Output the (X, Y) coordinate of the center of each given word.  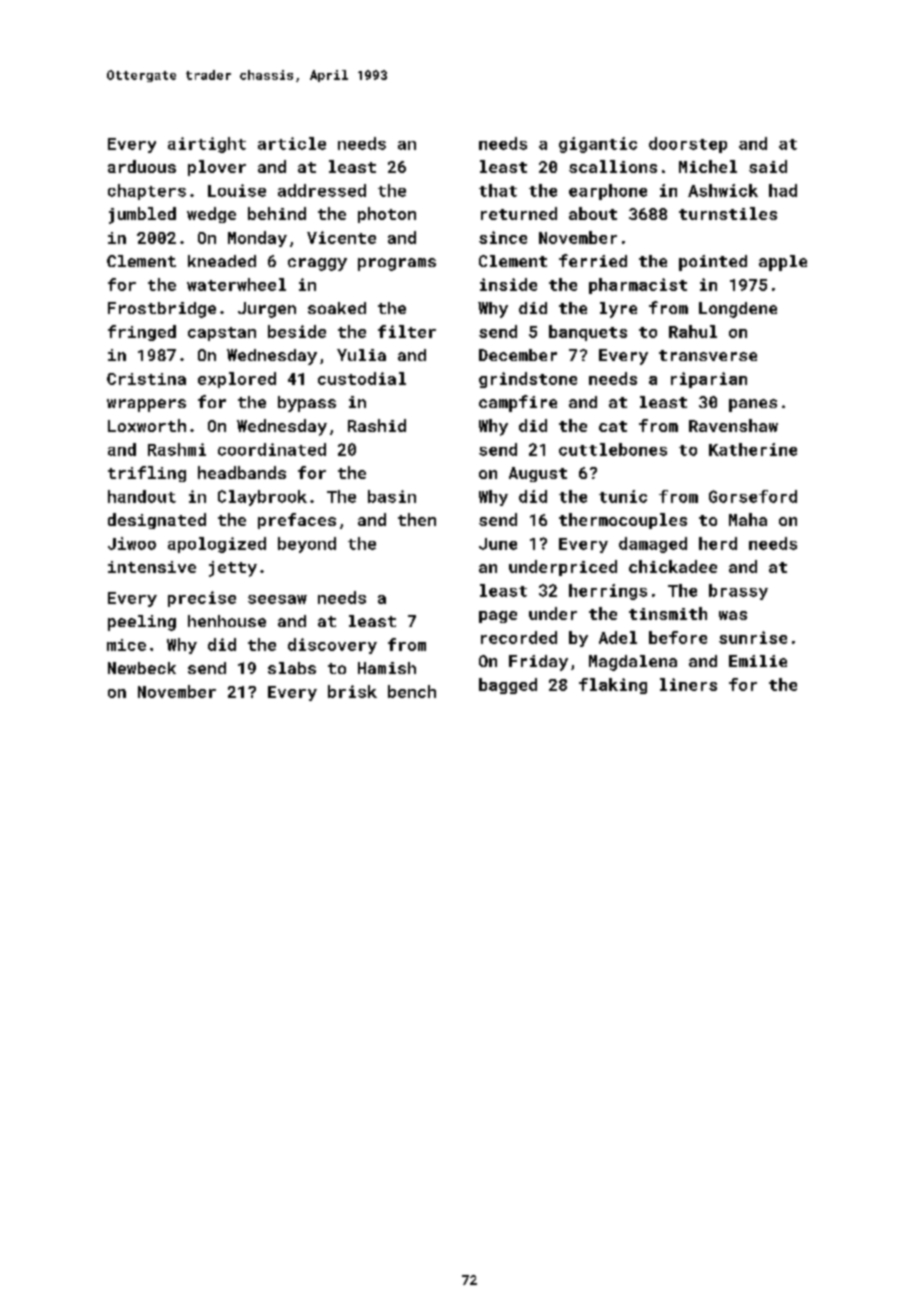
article (292, 143)
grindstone (528, 380)
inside (508, 284)
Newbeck (142, 668)
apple (783, 263)
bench (412, 691)
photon (387, 215)
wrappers (146, 405)
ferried (593, 260)
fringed (142, 333)
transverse (708, 355)
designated (157, 521)
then (417, 519)
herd (718, 543)
